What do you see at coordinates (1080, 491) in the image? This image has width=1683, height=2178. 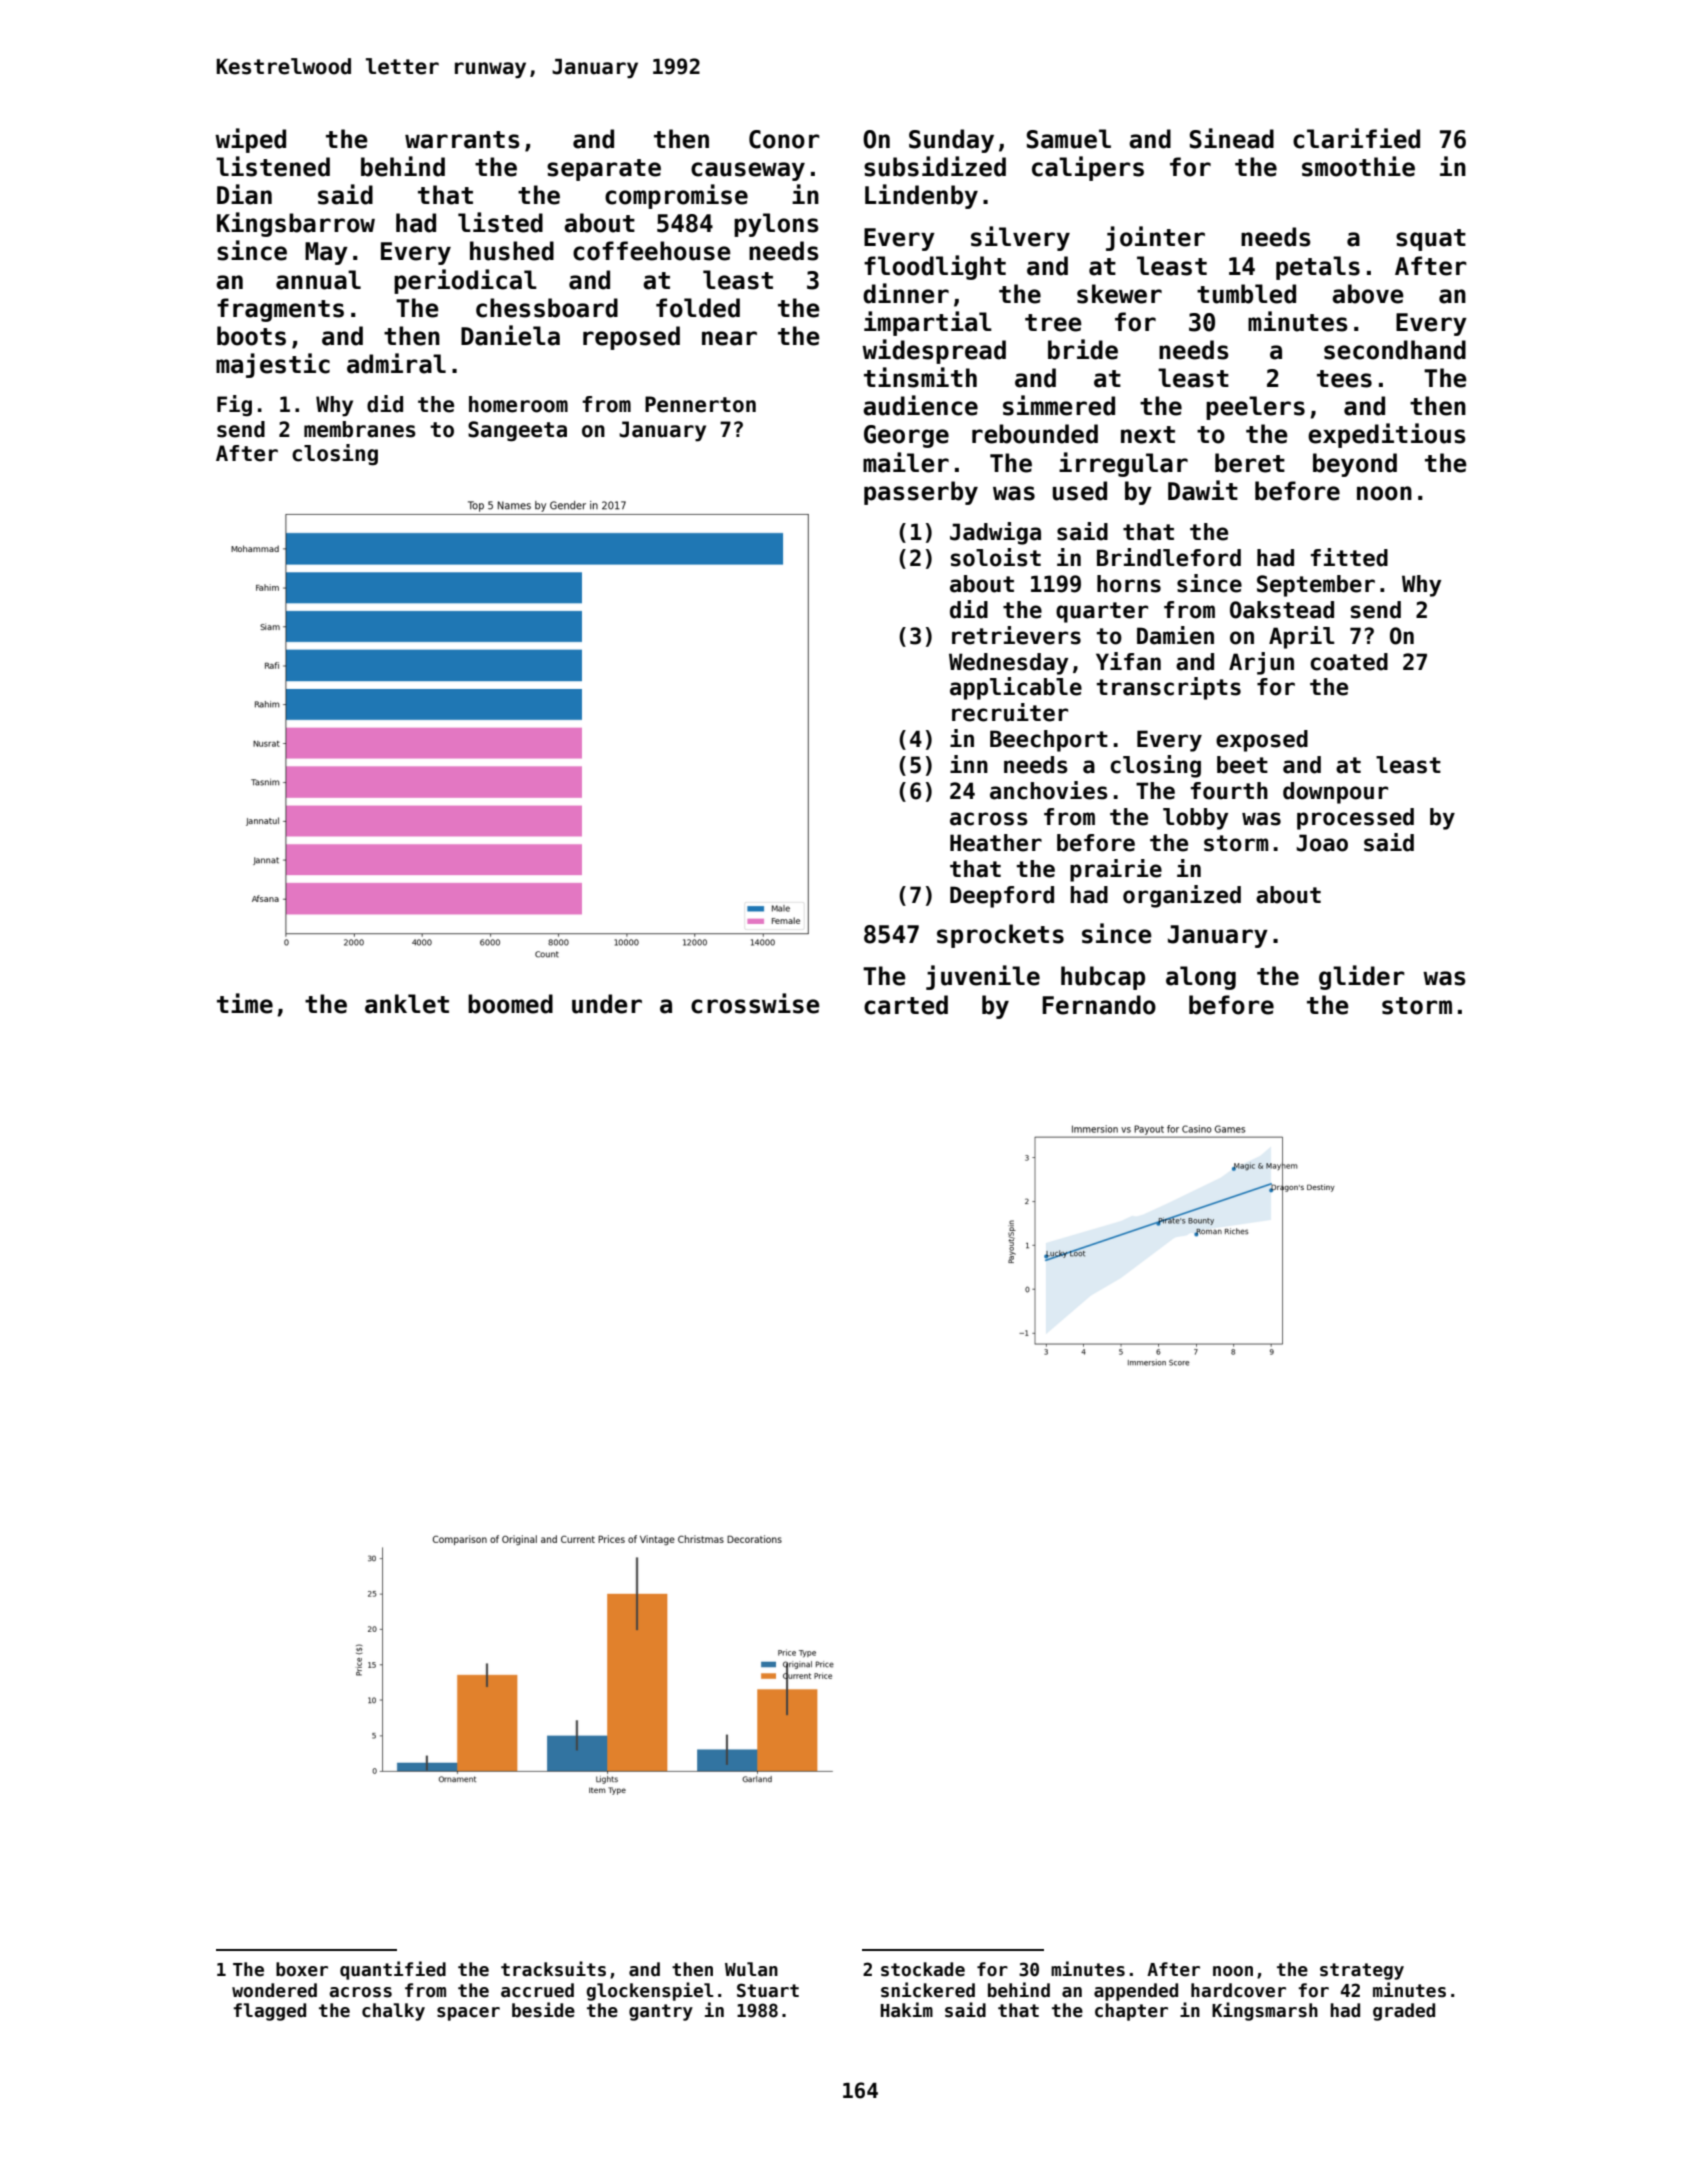 I see `used` at bounding box center [1080, 491].
